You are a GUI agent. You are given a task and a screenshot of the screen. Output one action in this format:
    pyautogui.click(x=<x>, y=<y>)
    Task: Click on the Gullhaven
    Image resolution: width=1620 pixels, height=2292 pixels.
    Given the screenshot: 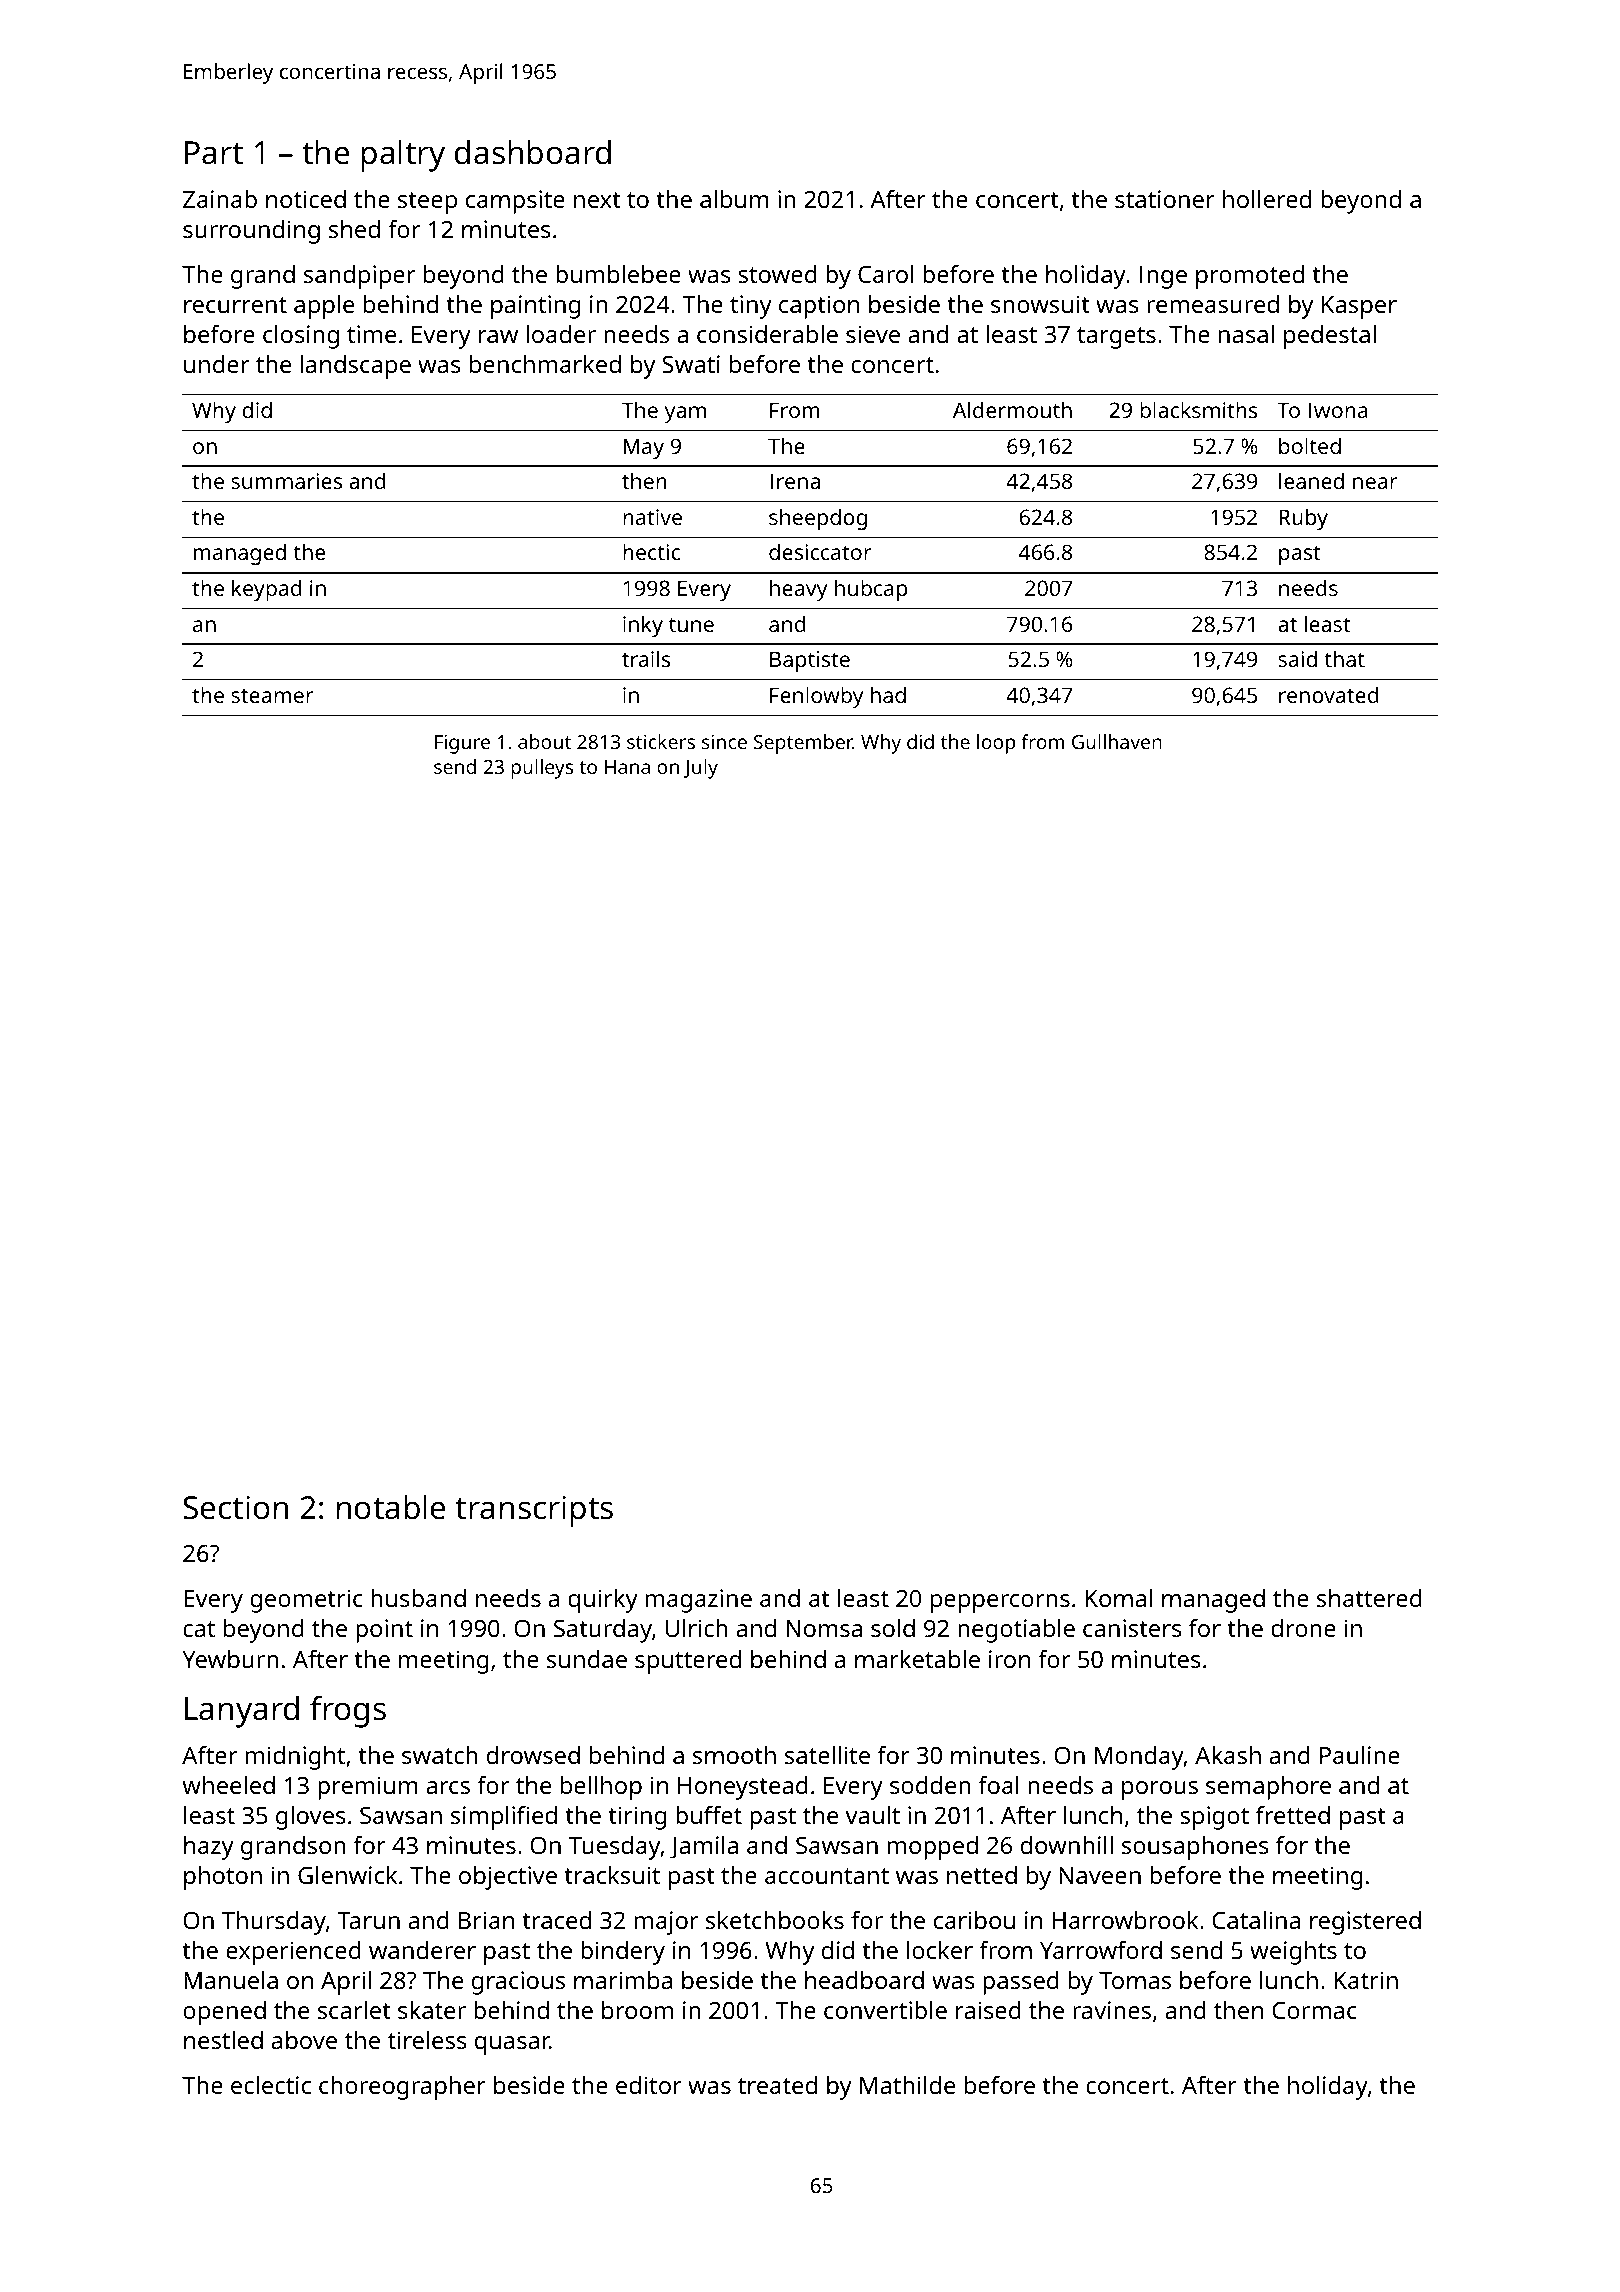 What is the action you would take?
    pyautogui.click(x=1117, y=741)
